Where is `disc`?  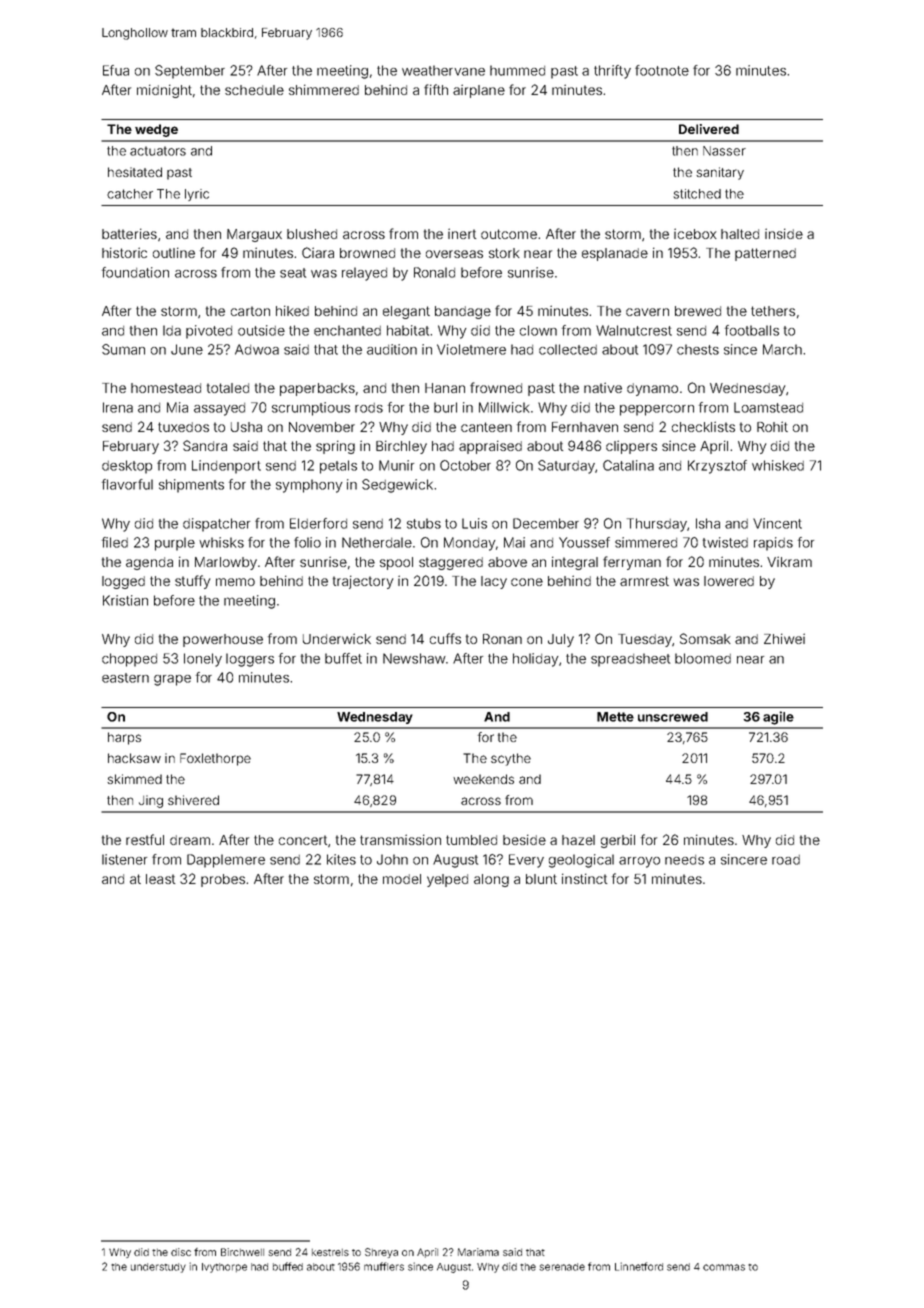
disc is located at coordinates (181, 1252).
